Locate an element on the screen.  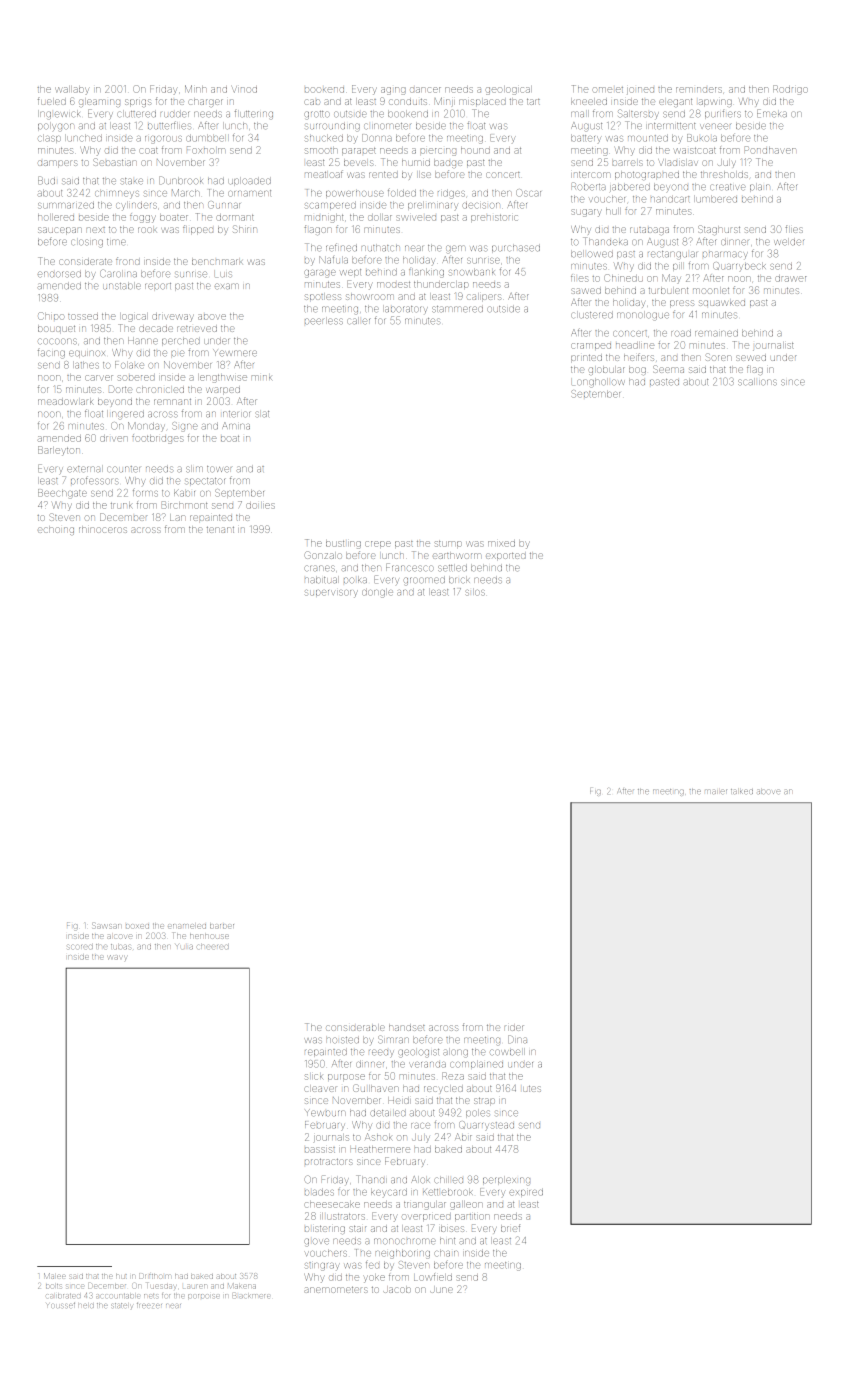
Pondhaven is located at coordinates (770, 150).
